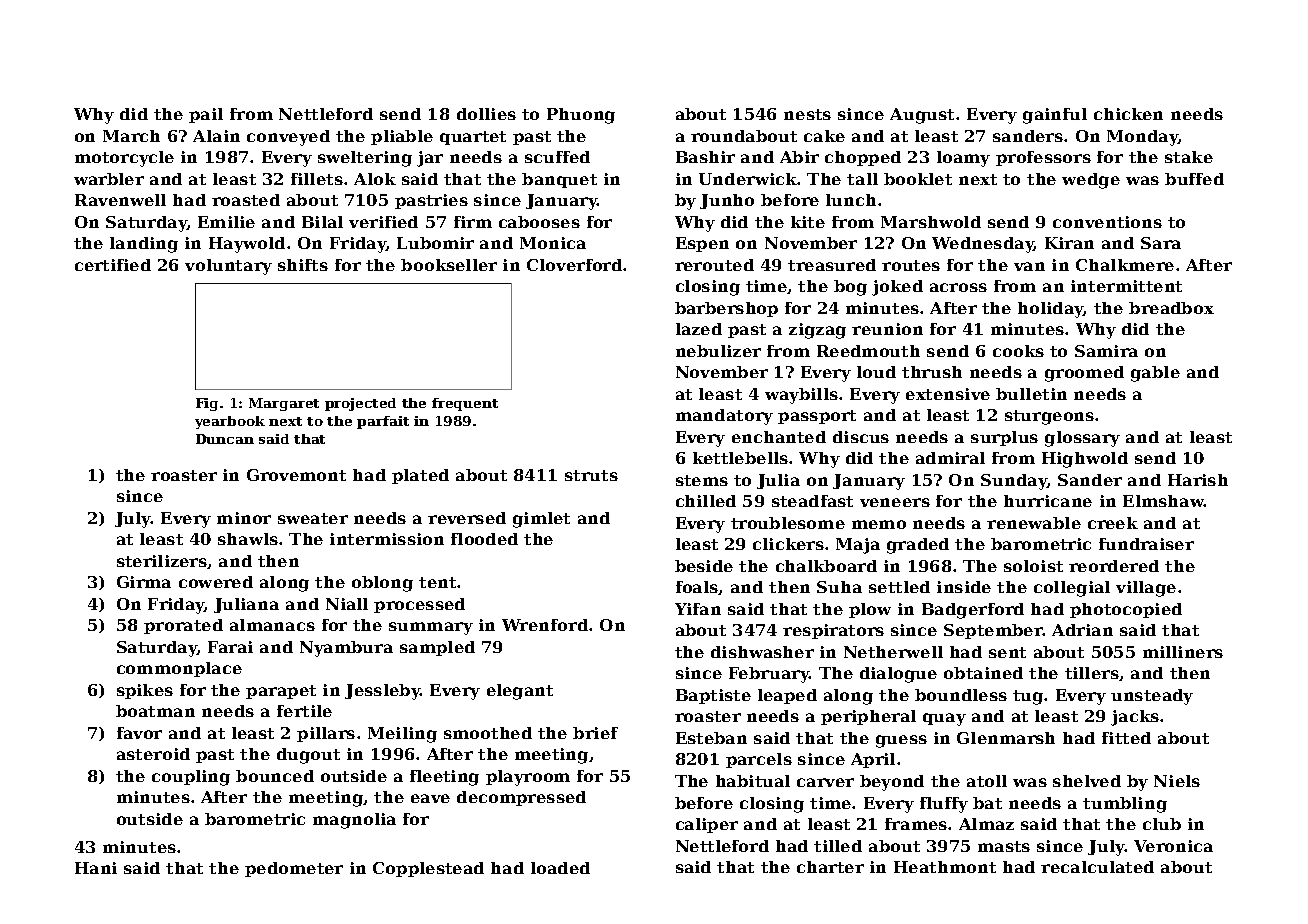  I want to click on guess, so click(901, 741).
